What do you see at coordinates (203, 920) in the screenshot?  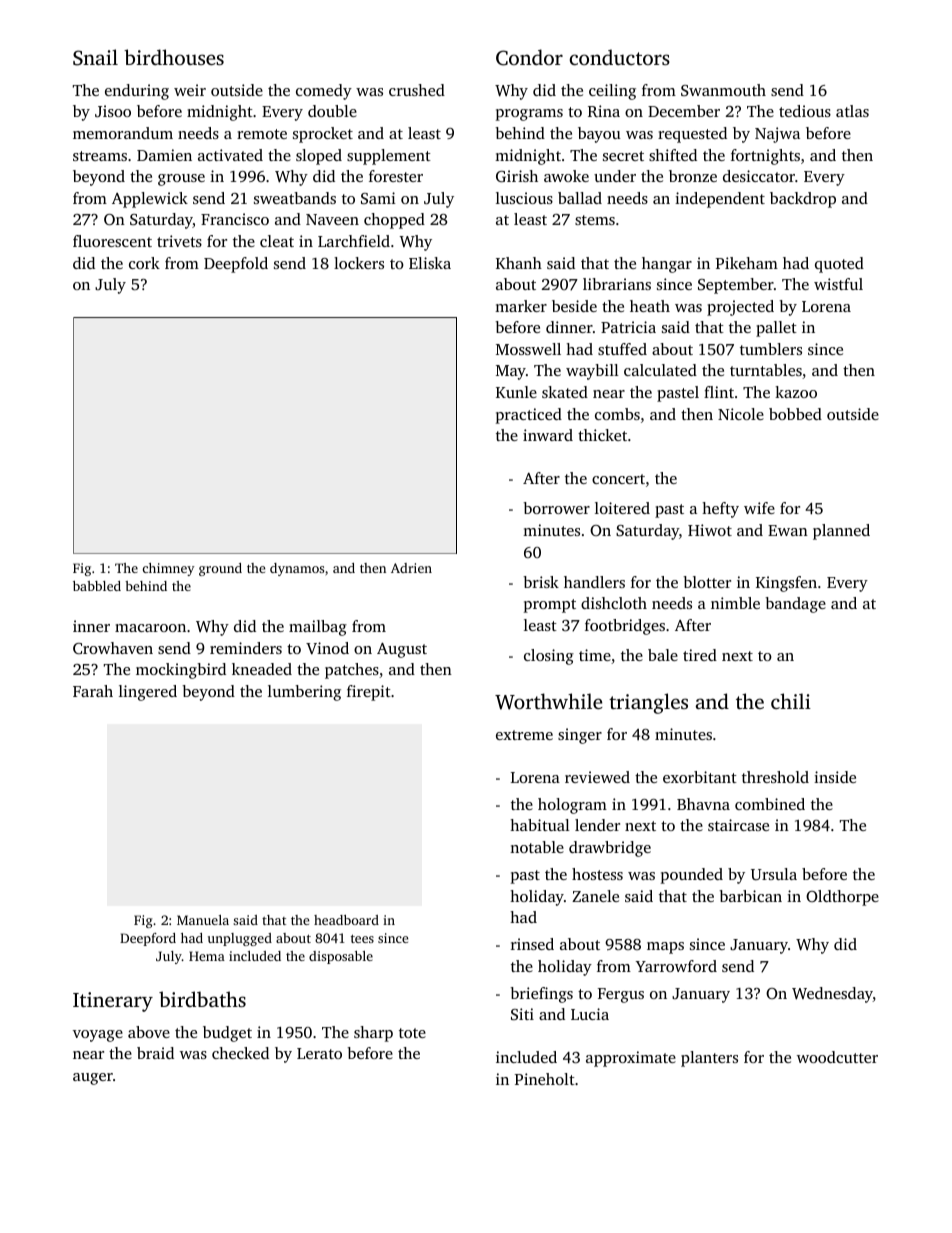 I see `Manuela` at bounding box center [203, 920].
